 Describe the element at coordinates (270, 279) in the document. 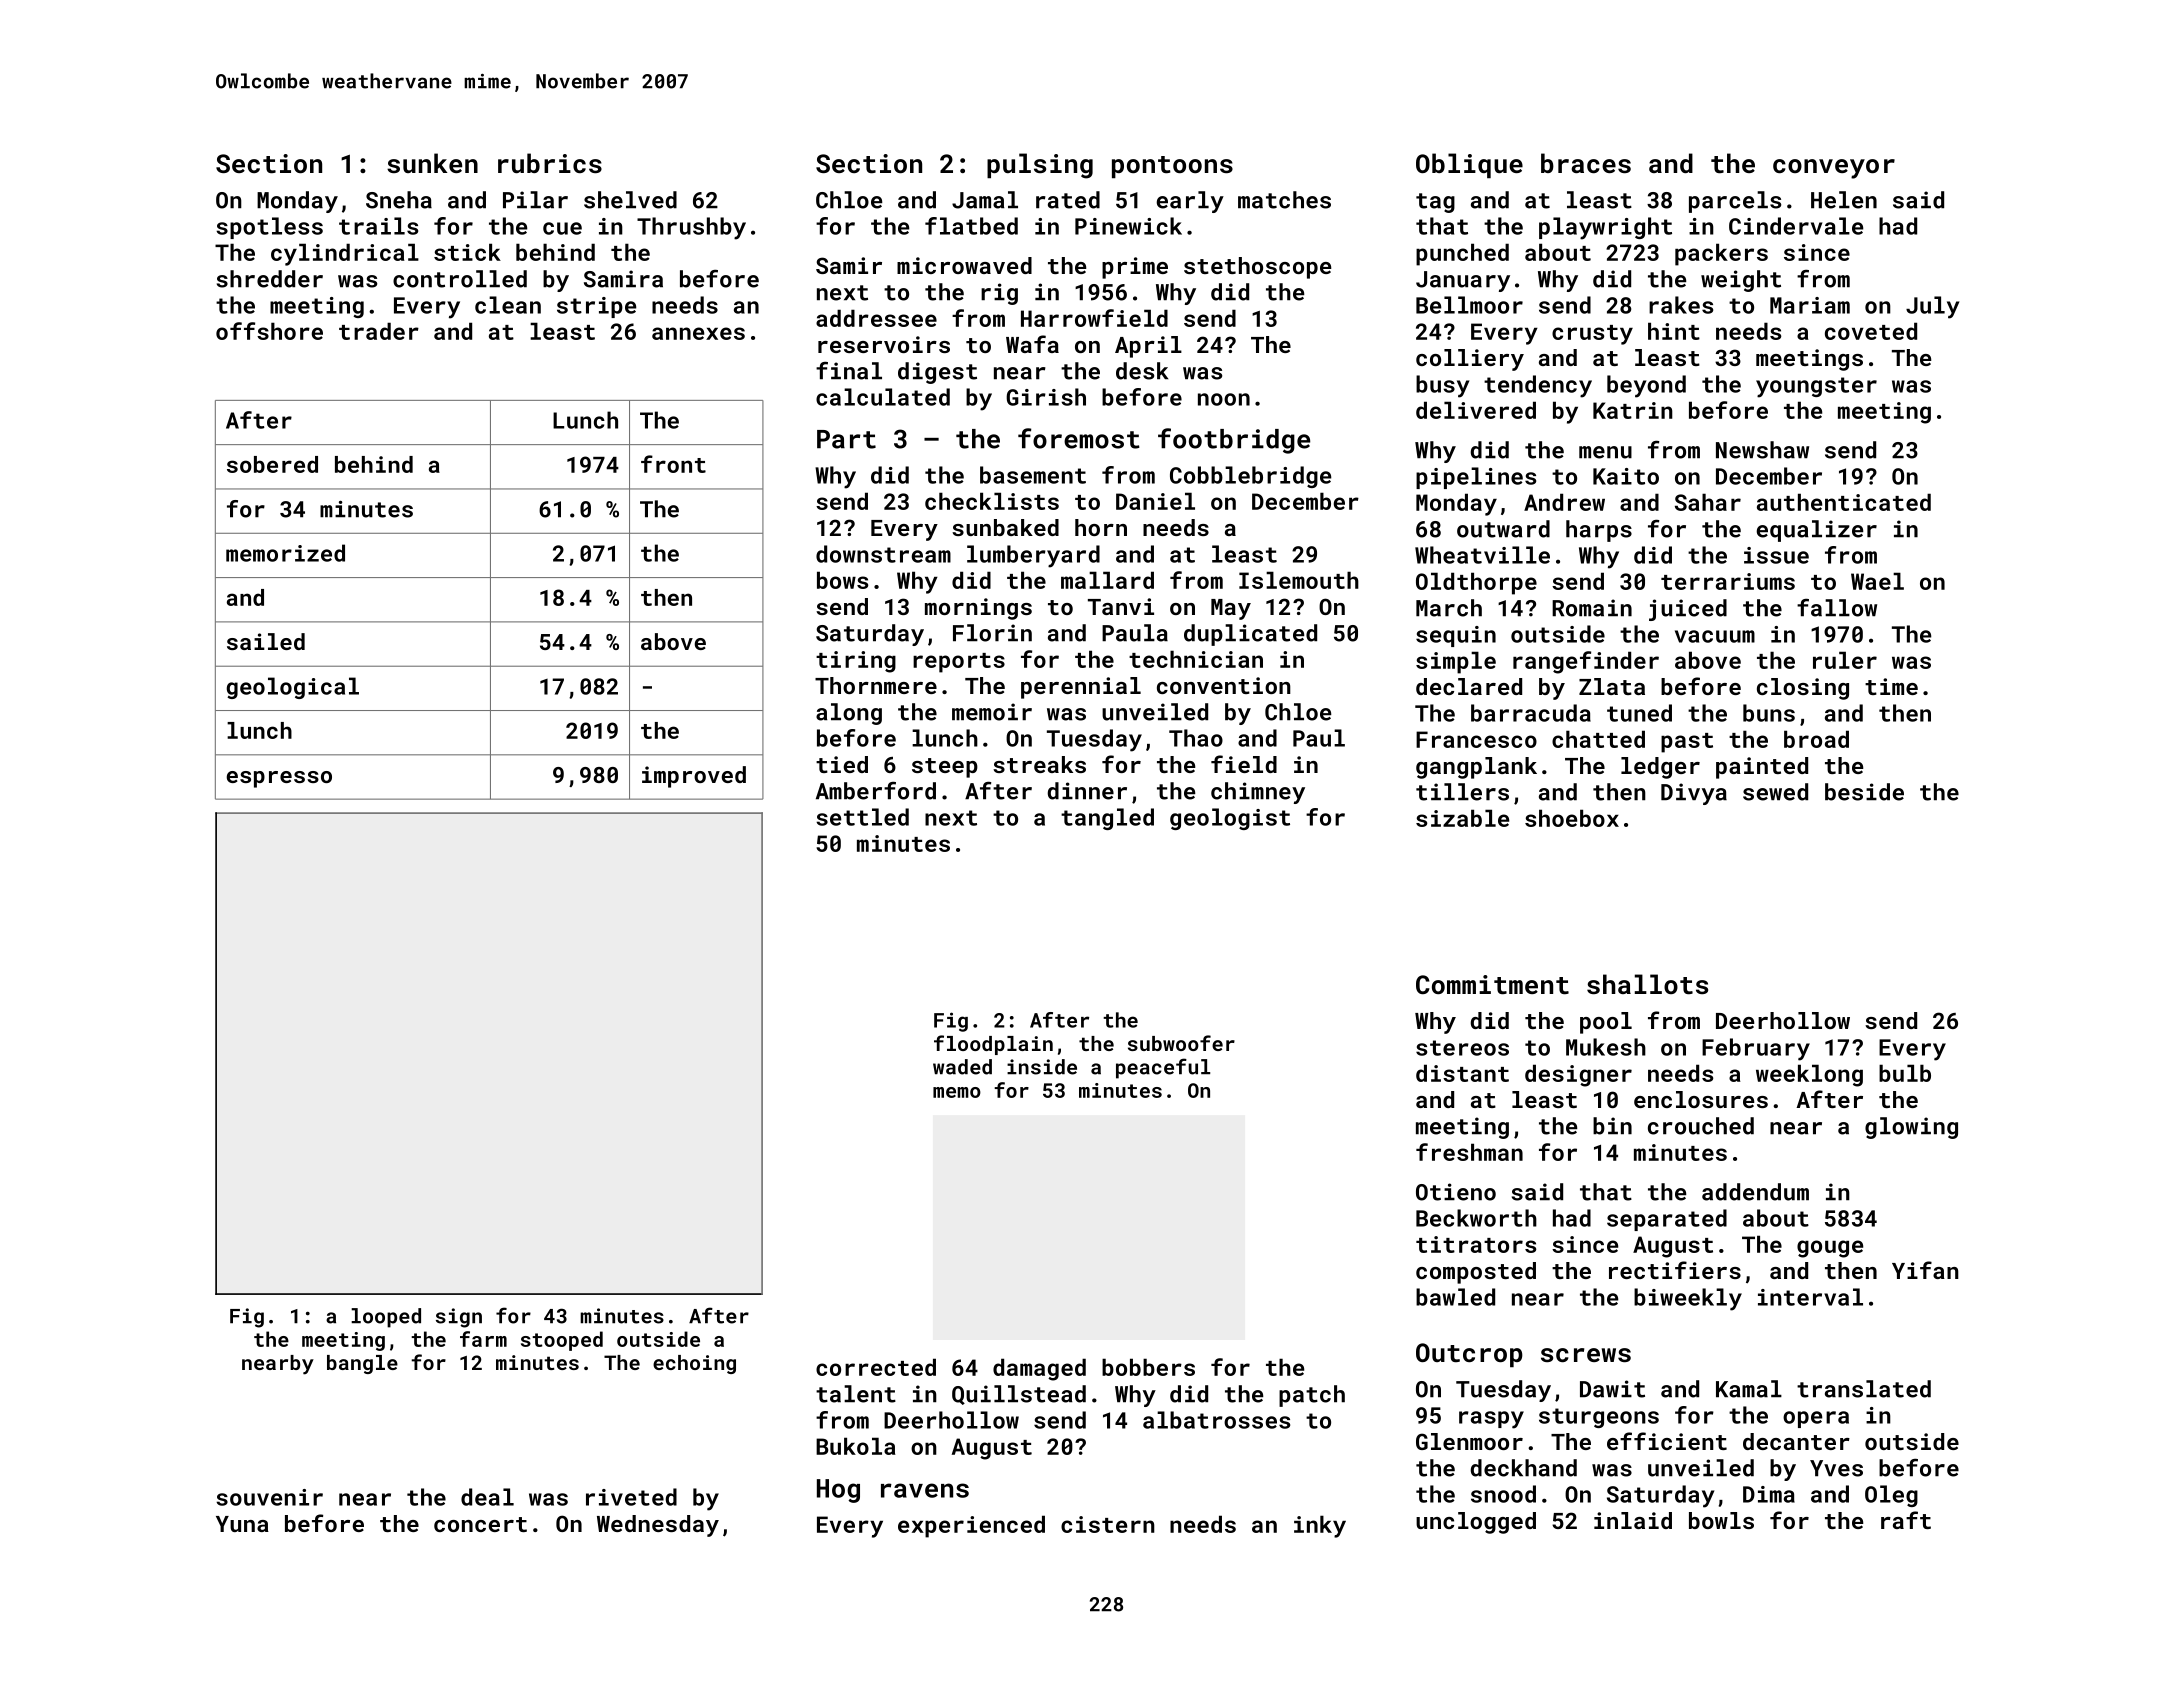

I see `shredder` at that location.
